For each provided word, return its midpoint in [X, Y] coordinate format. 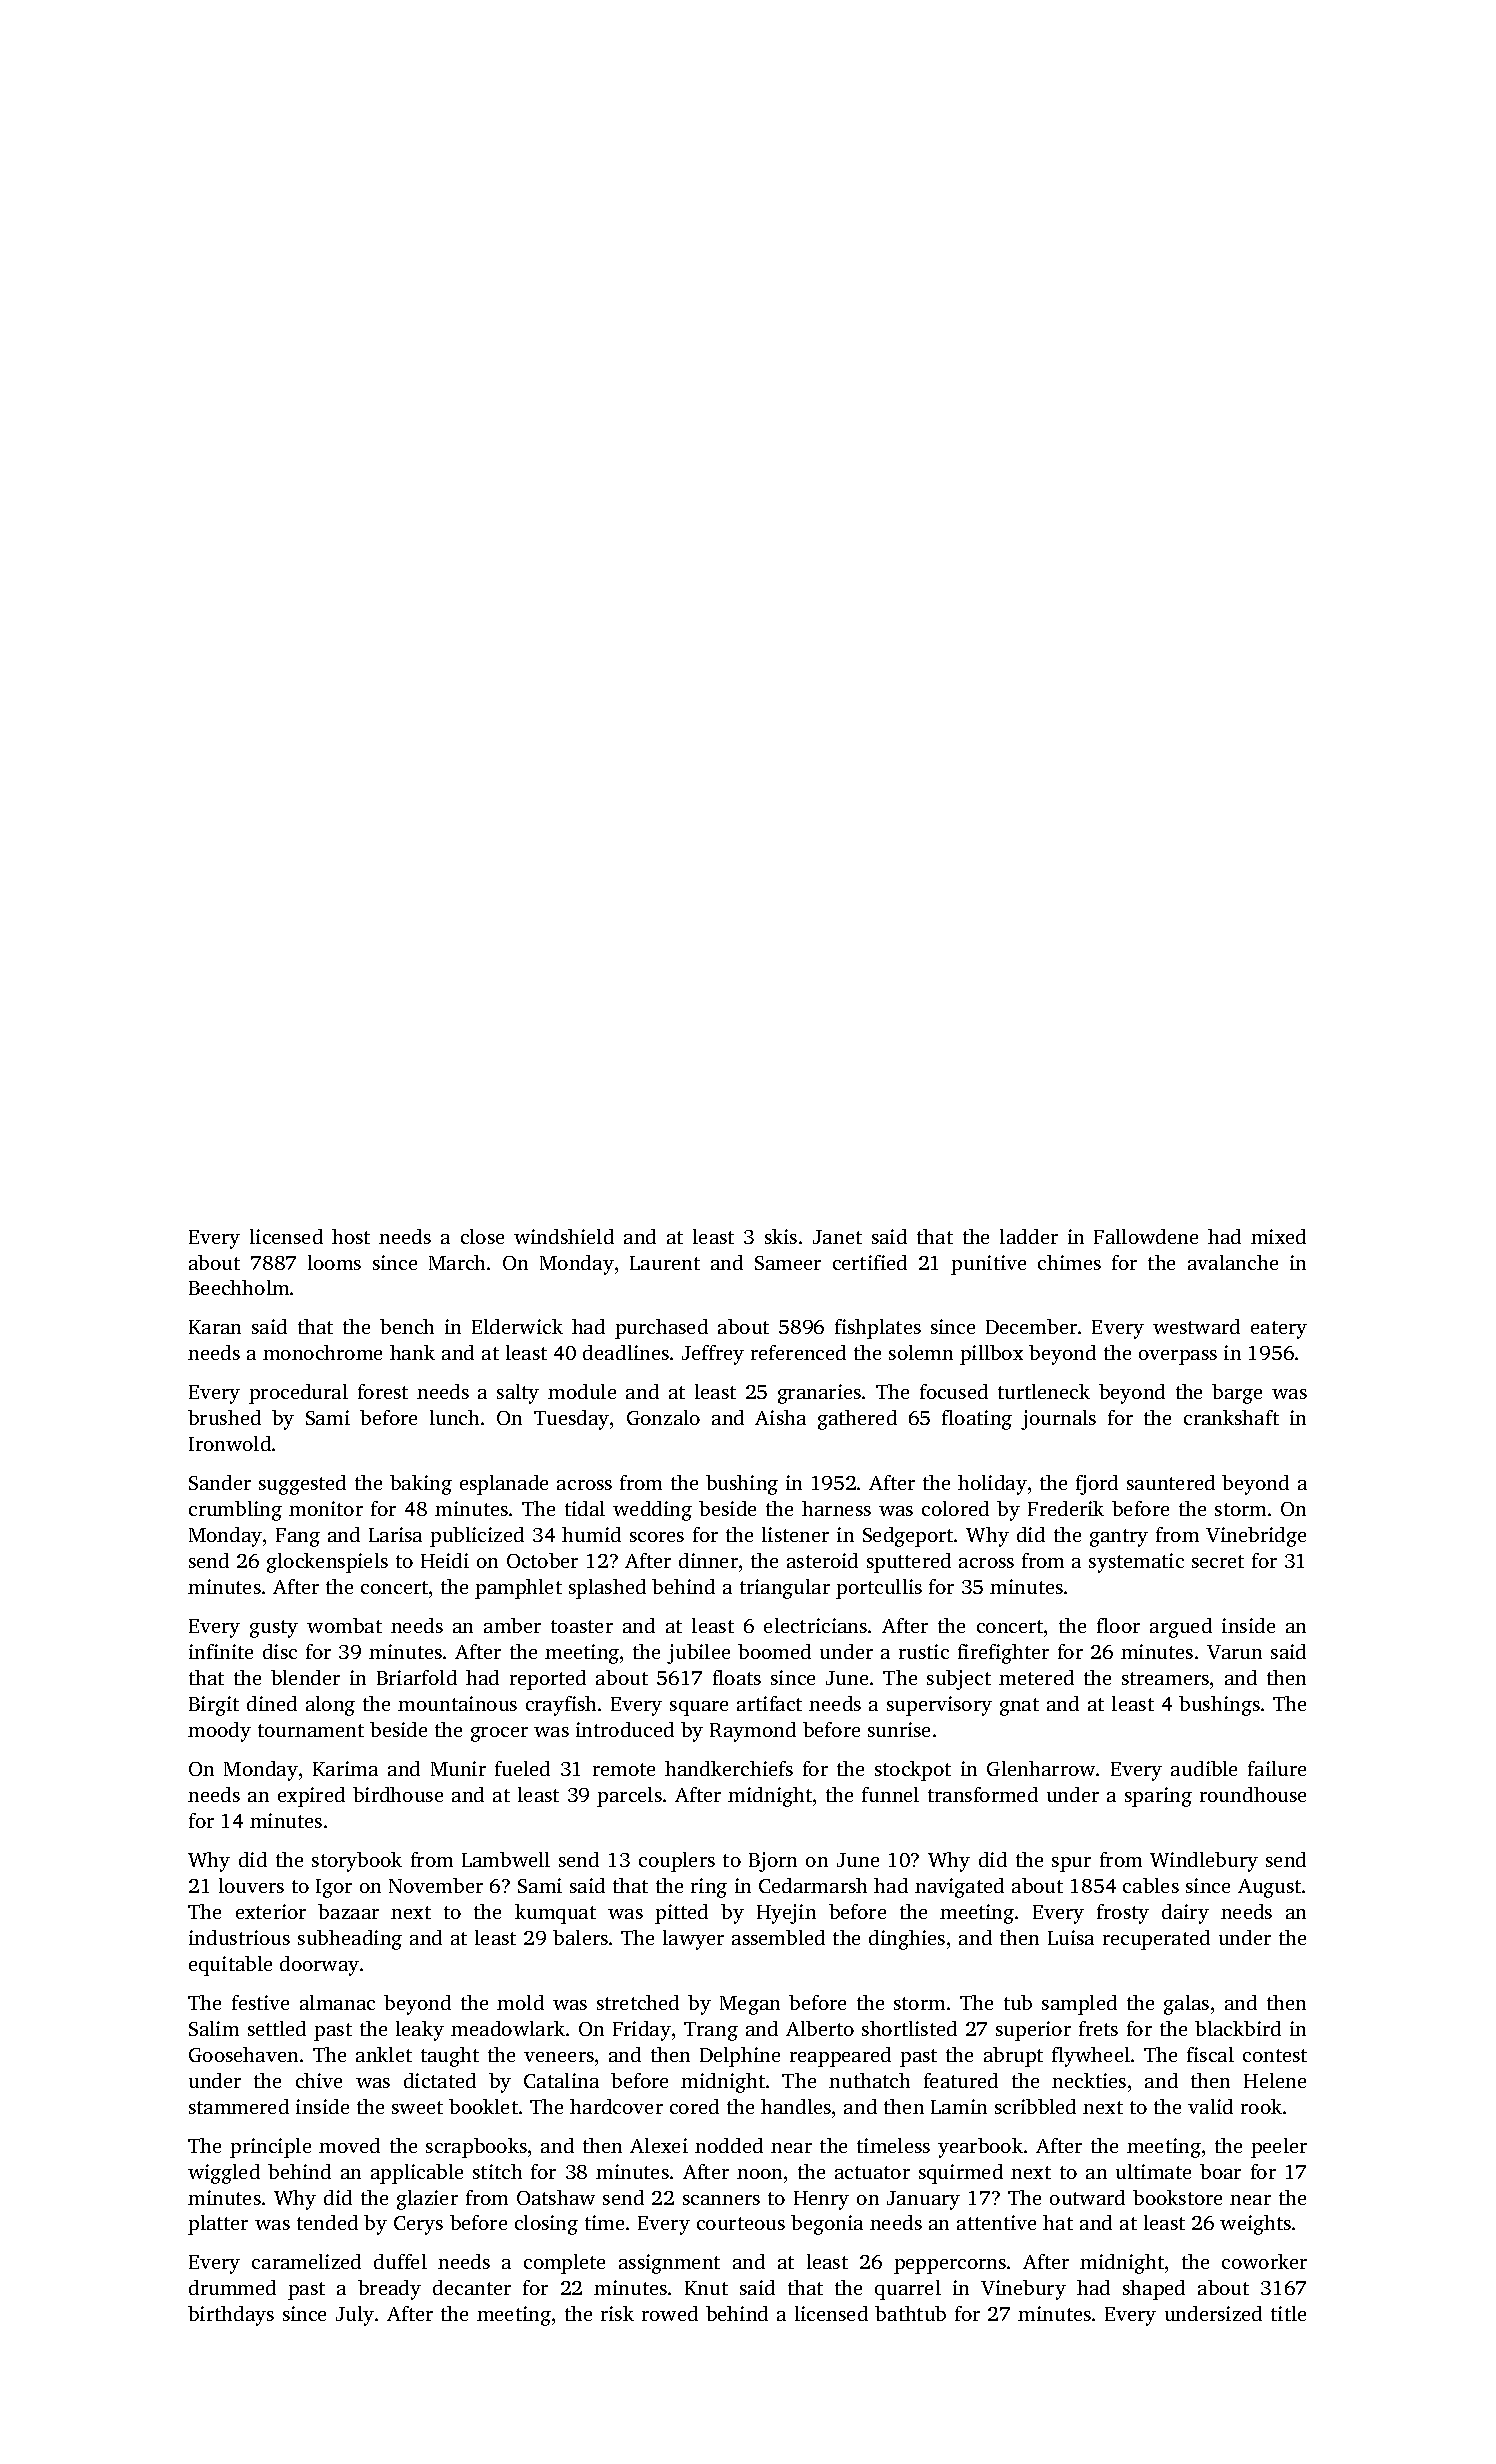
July [355, 2316]
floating [977, 1420]
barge [1237, 1394]
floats [737, 1677]
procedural [298, 1394]
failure [1277, 1768]
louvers [251, 1885]
